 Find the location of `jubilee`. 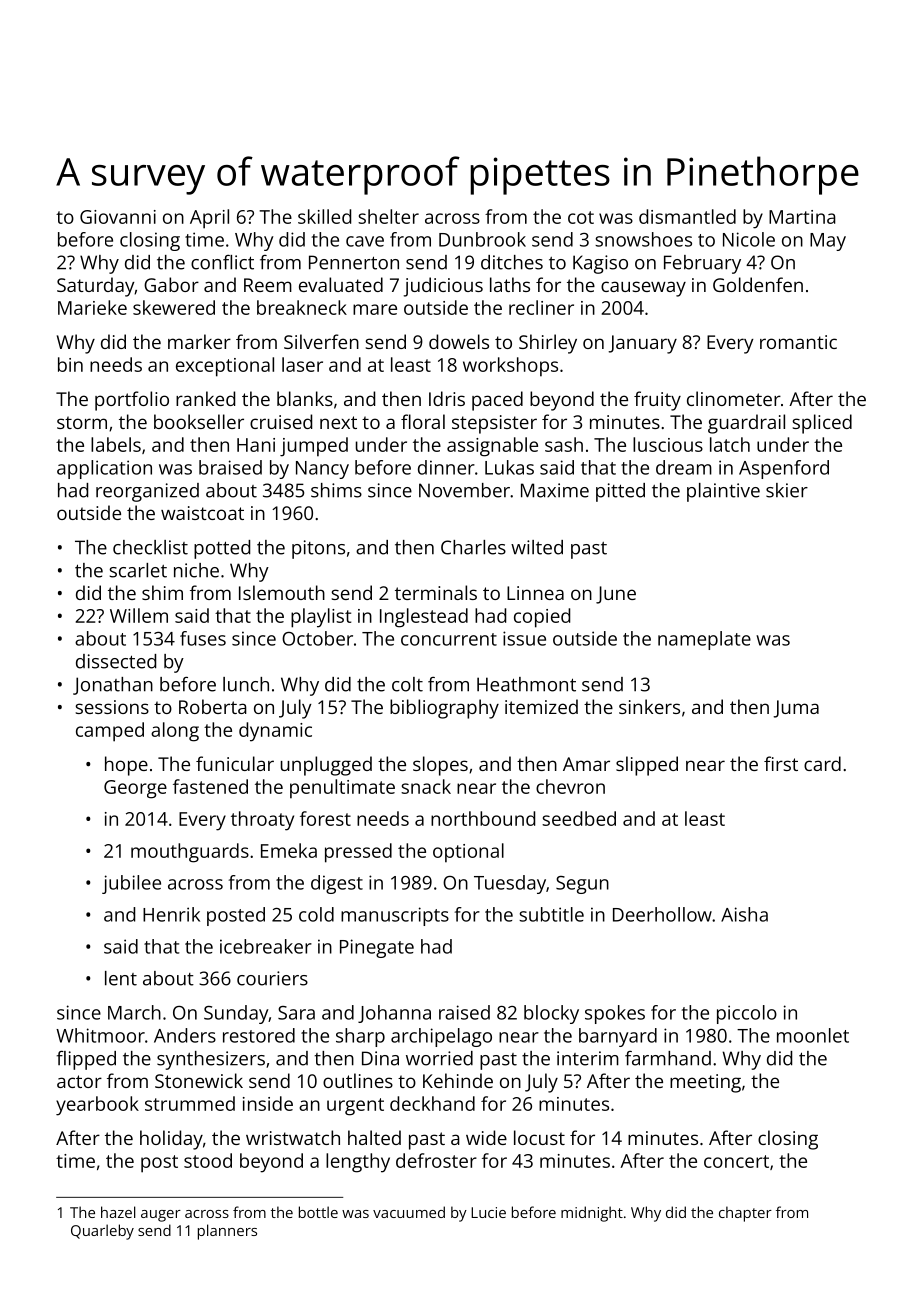

jubilee is located at coordinates (131, 884).
